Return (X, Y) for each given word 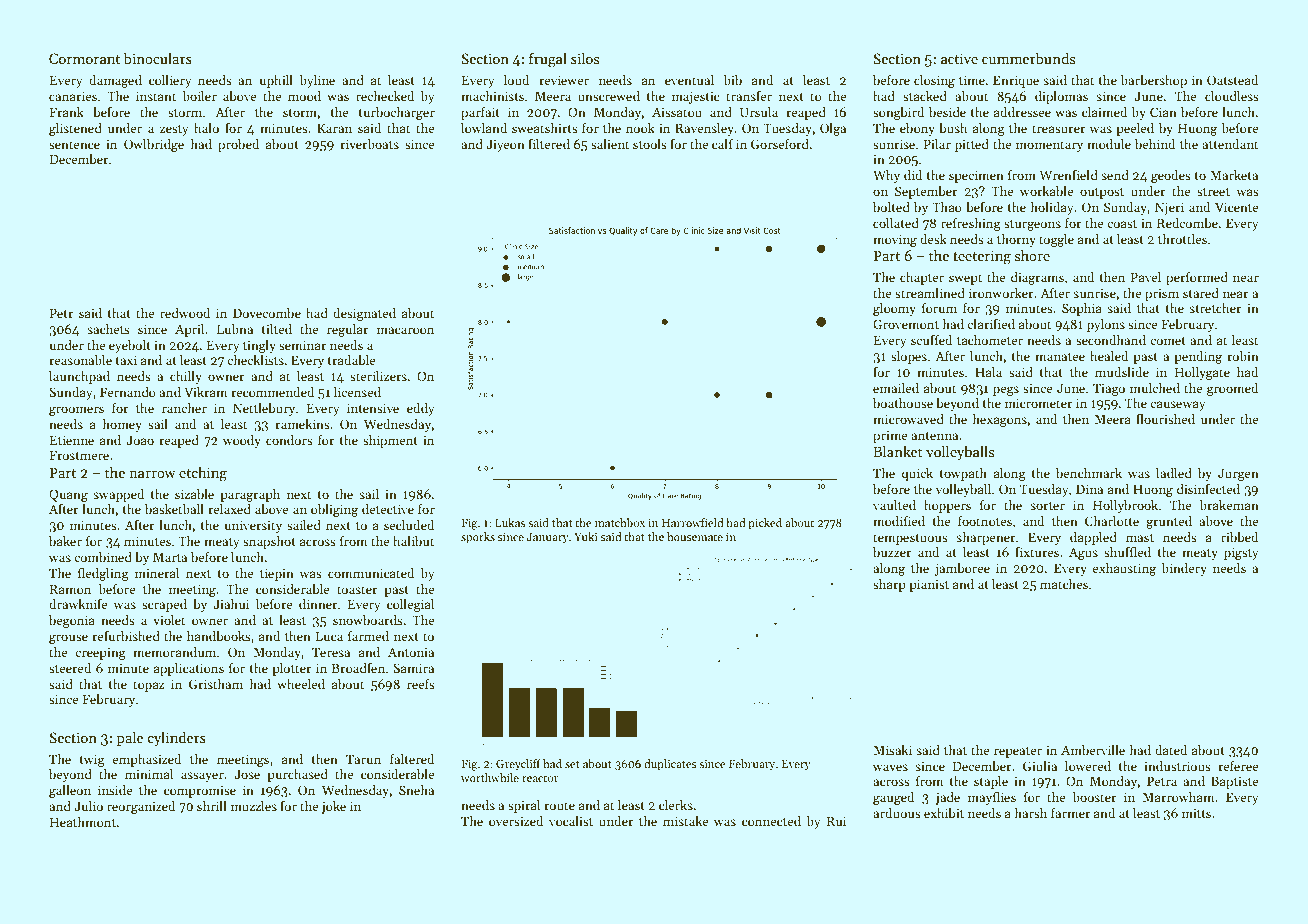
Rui (836, 821)
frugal (548, 60)
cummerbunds (1028, 58)
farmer (1071, 813)
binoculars (158, 58)
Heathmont (83, 822)
